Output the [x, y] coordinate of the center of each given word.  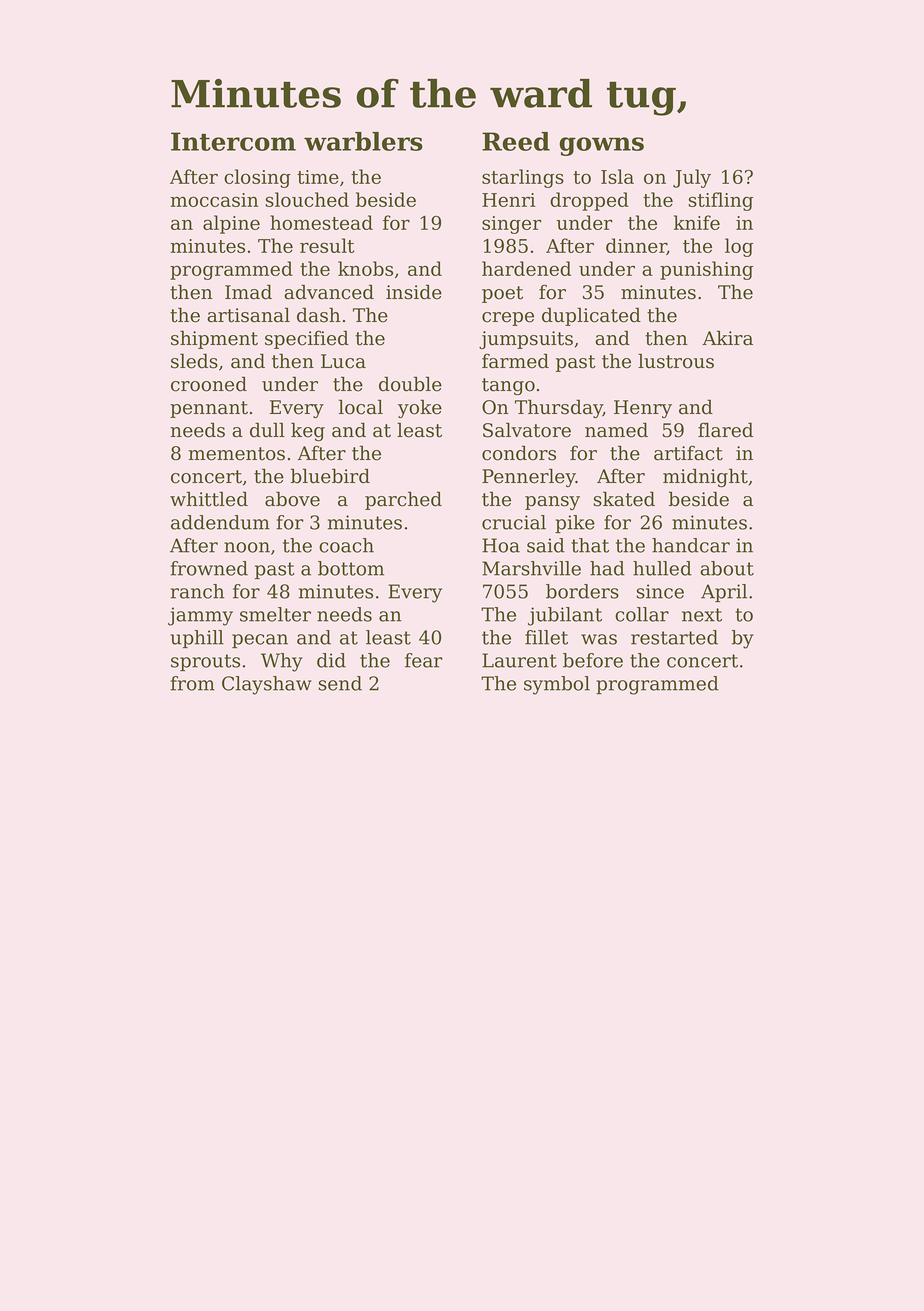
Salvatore [527, 430]
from [192, 683]
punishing [706, 270]
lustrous [676, 361]
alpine [231, 224]
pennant [209, 409]
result [327, 245]
